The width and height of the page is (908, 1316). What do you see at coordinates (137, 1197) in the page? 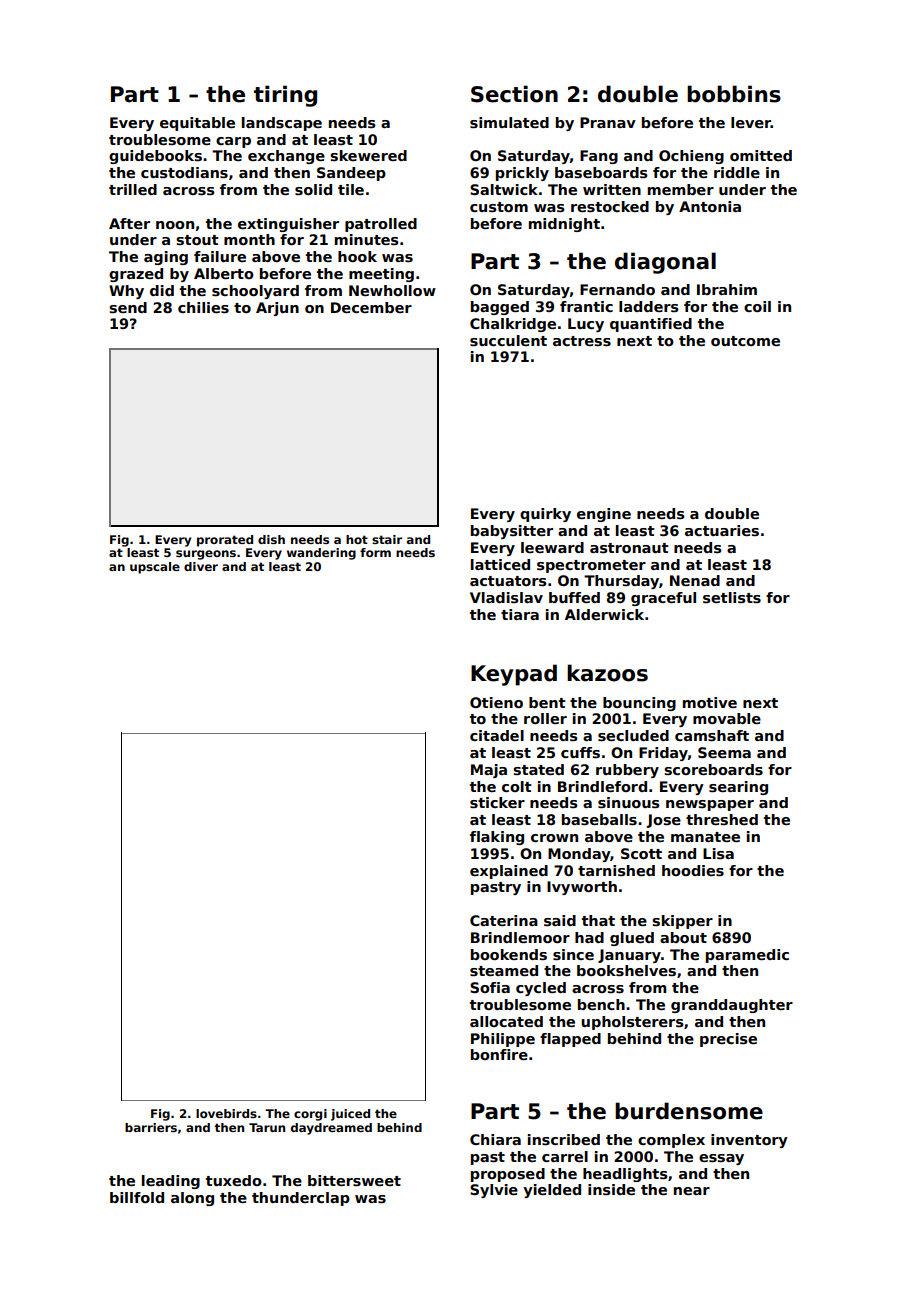
I see `billfold` at bounding box center [137, 1197].
